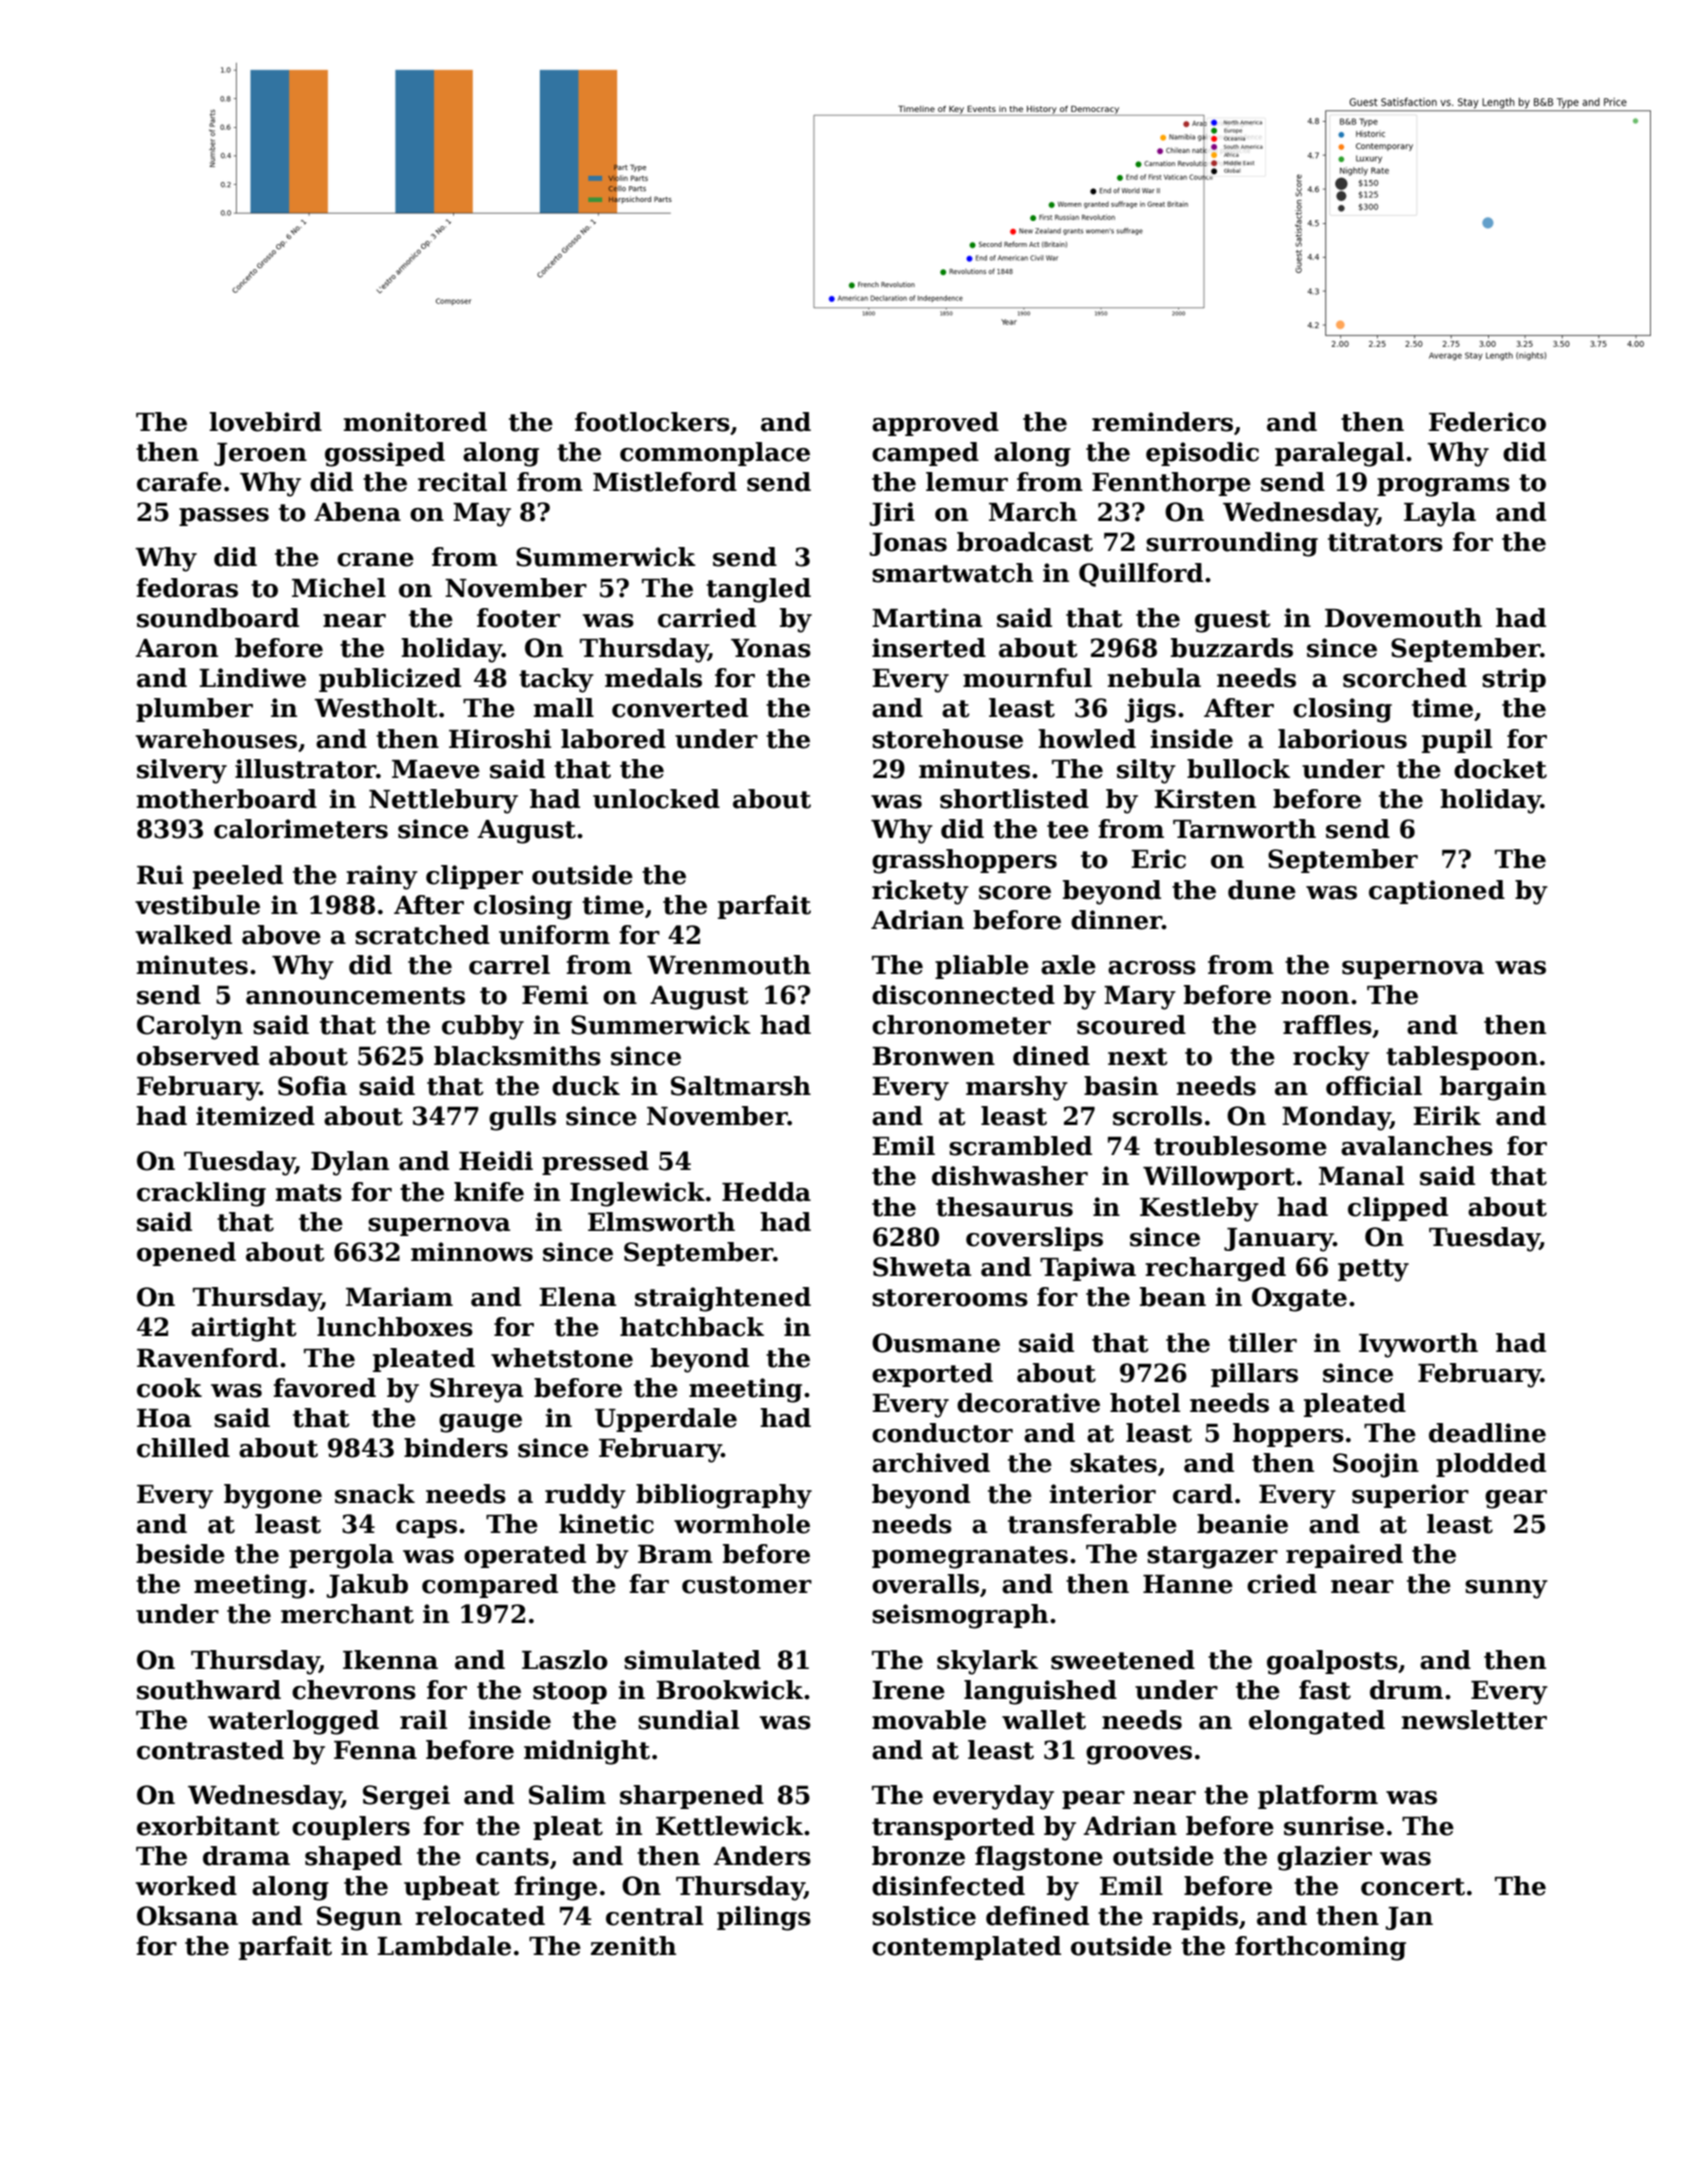  Describe the element at coordinates (1339, 454) in the screenshot. I see `paralegal` at that location.
